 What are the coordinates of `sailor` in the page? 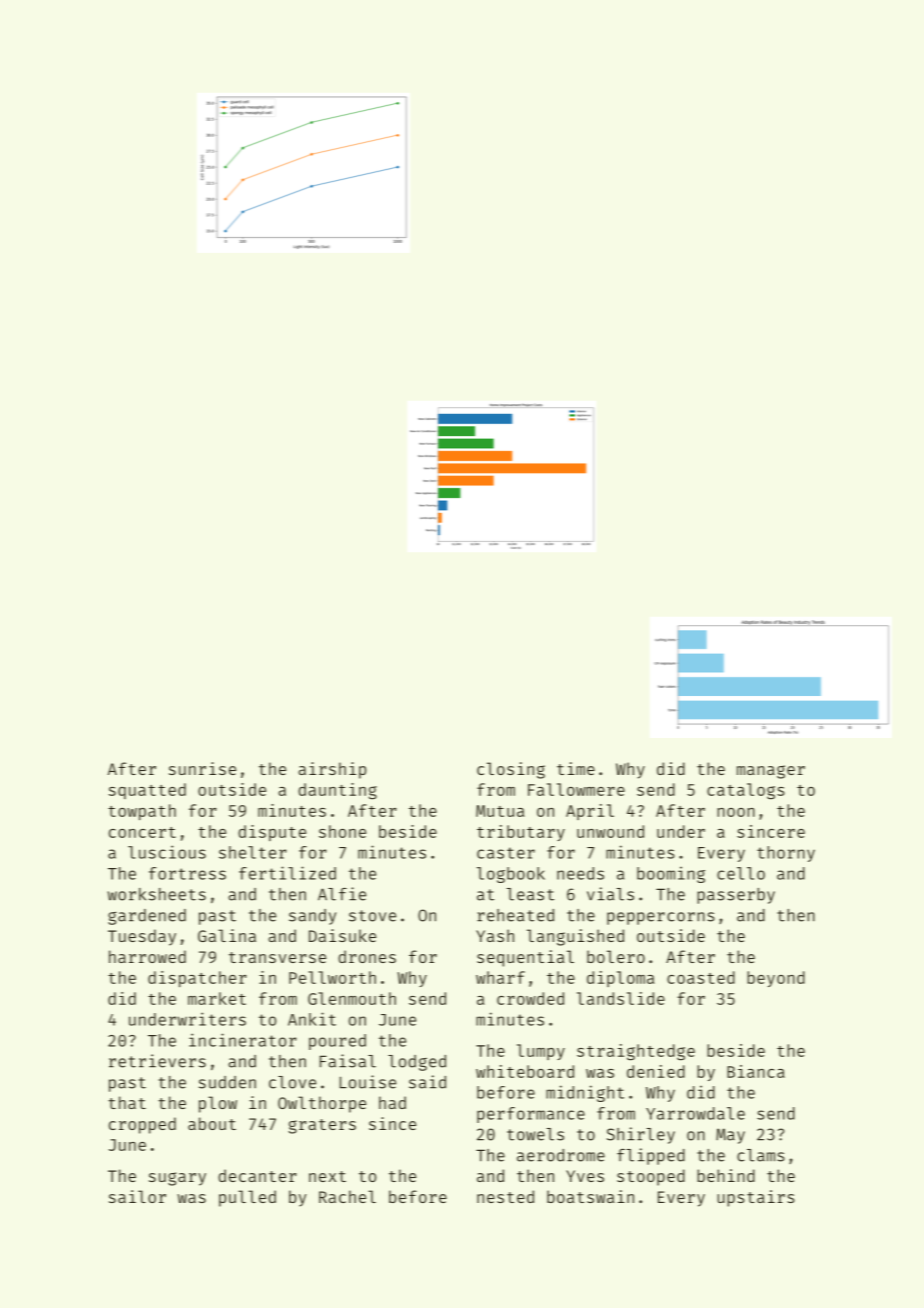 It's located at (137, 1196).
